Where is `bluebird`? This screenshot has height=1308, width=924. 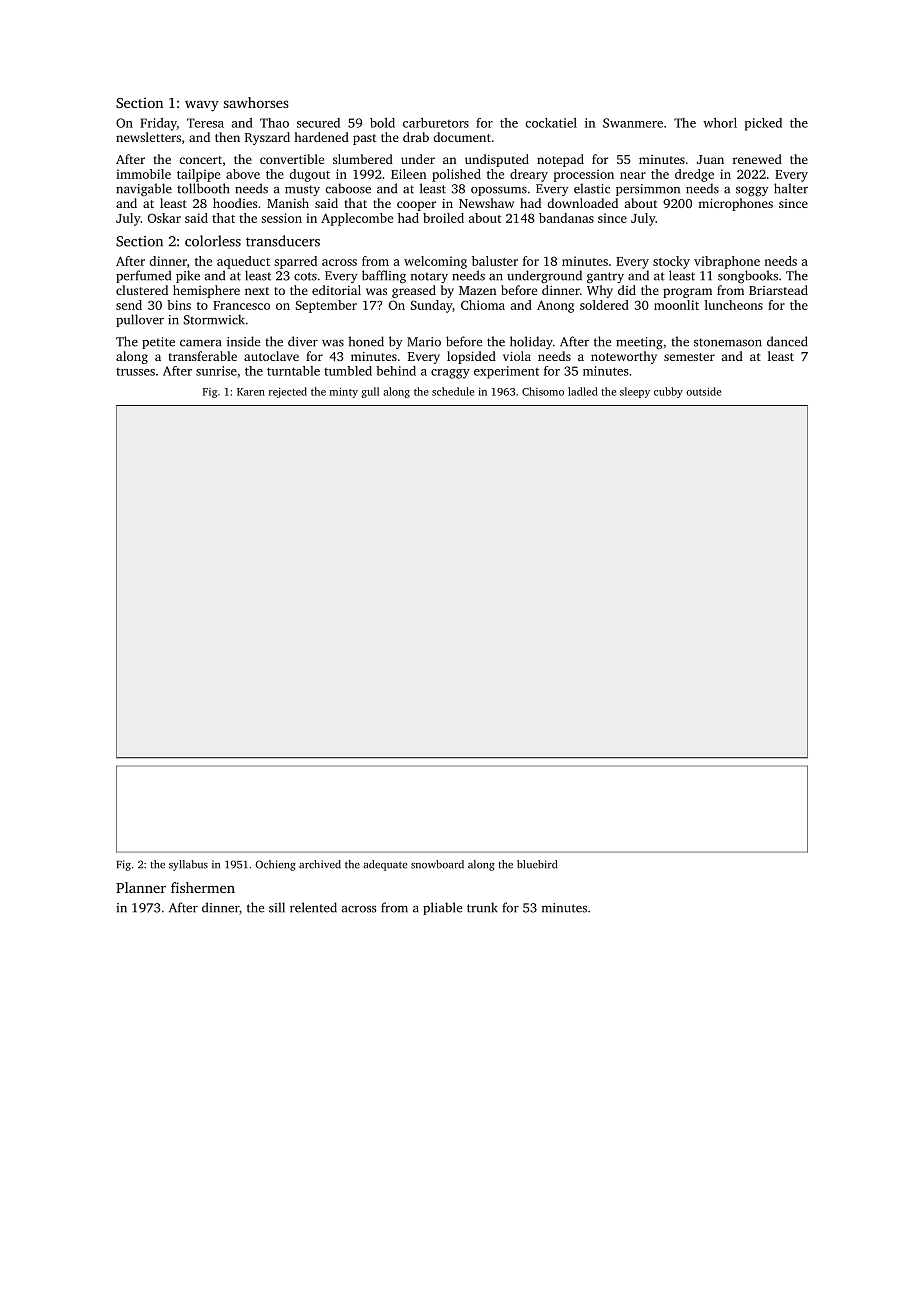
bluebird is located at coordinates (537, 864).
